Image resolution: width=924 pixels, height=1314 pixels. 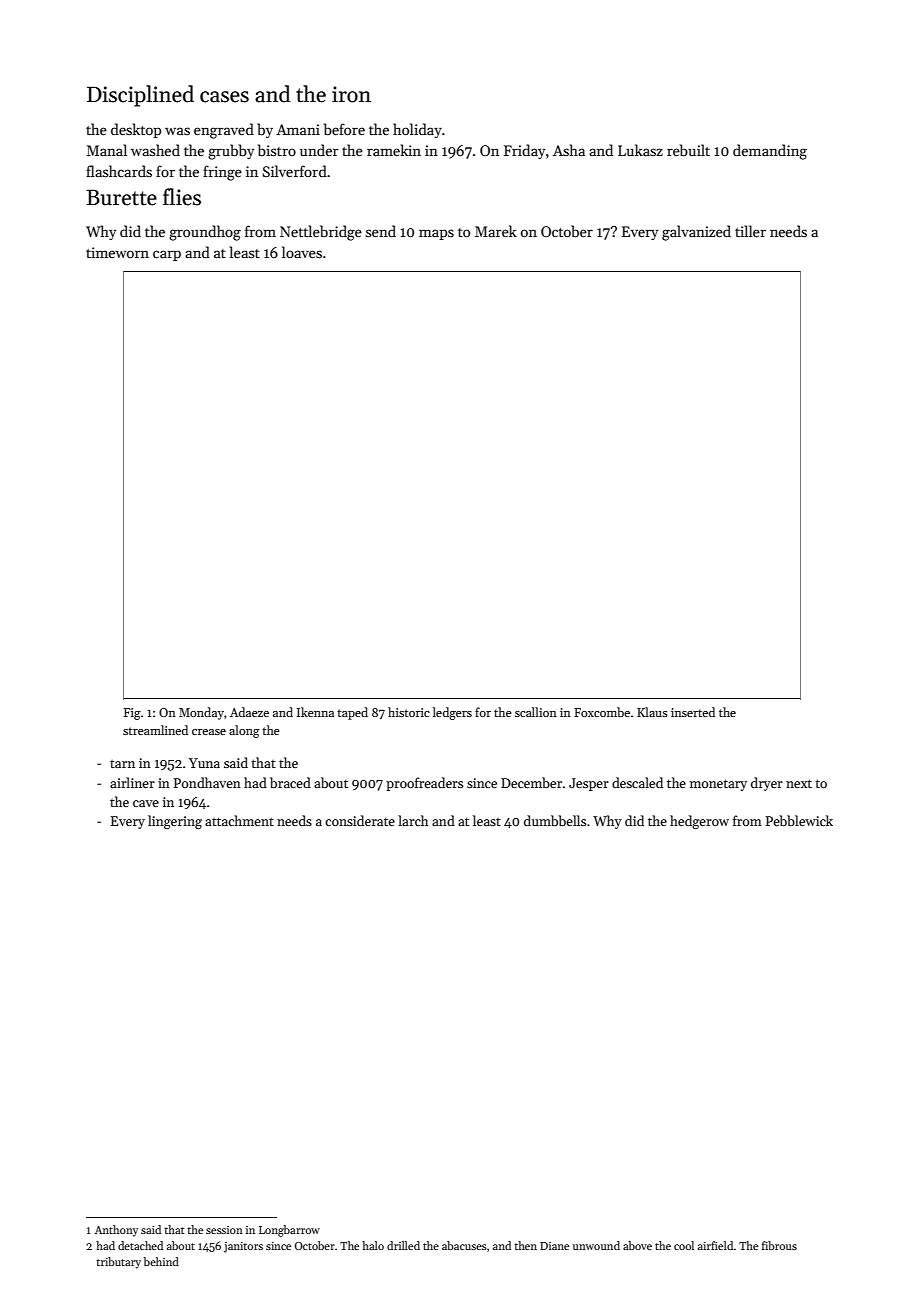 What do you see at coordinates (132, 714) in the screenshot?
I see `Fig` at bounding box center [132, 714].
